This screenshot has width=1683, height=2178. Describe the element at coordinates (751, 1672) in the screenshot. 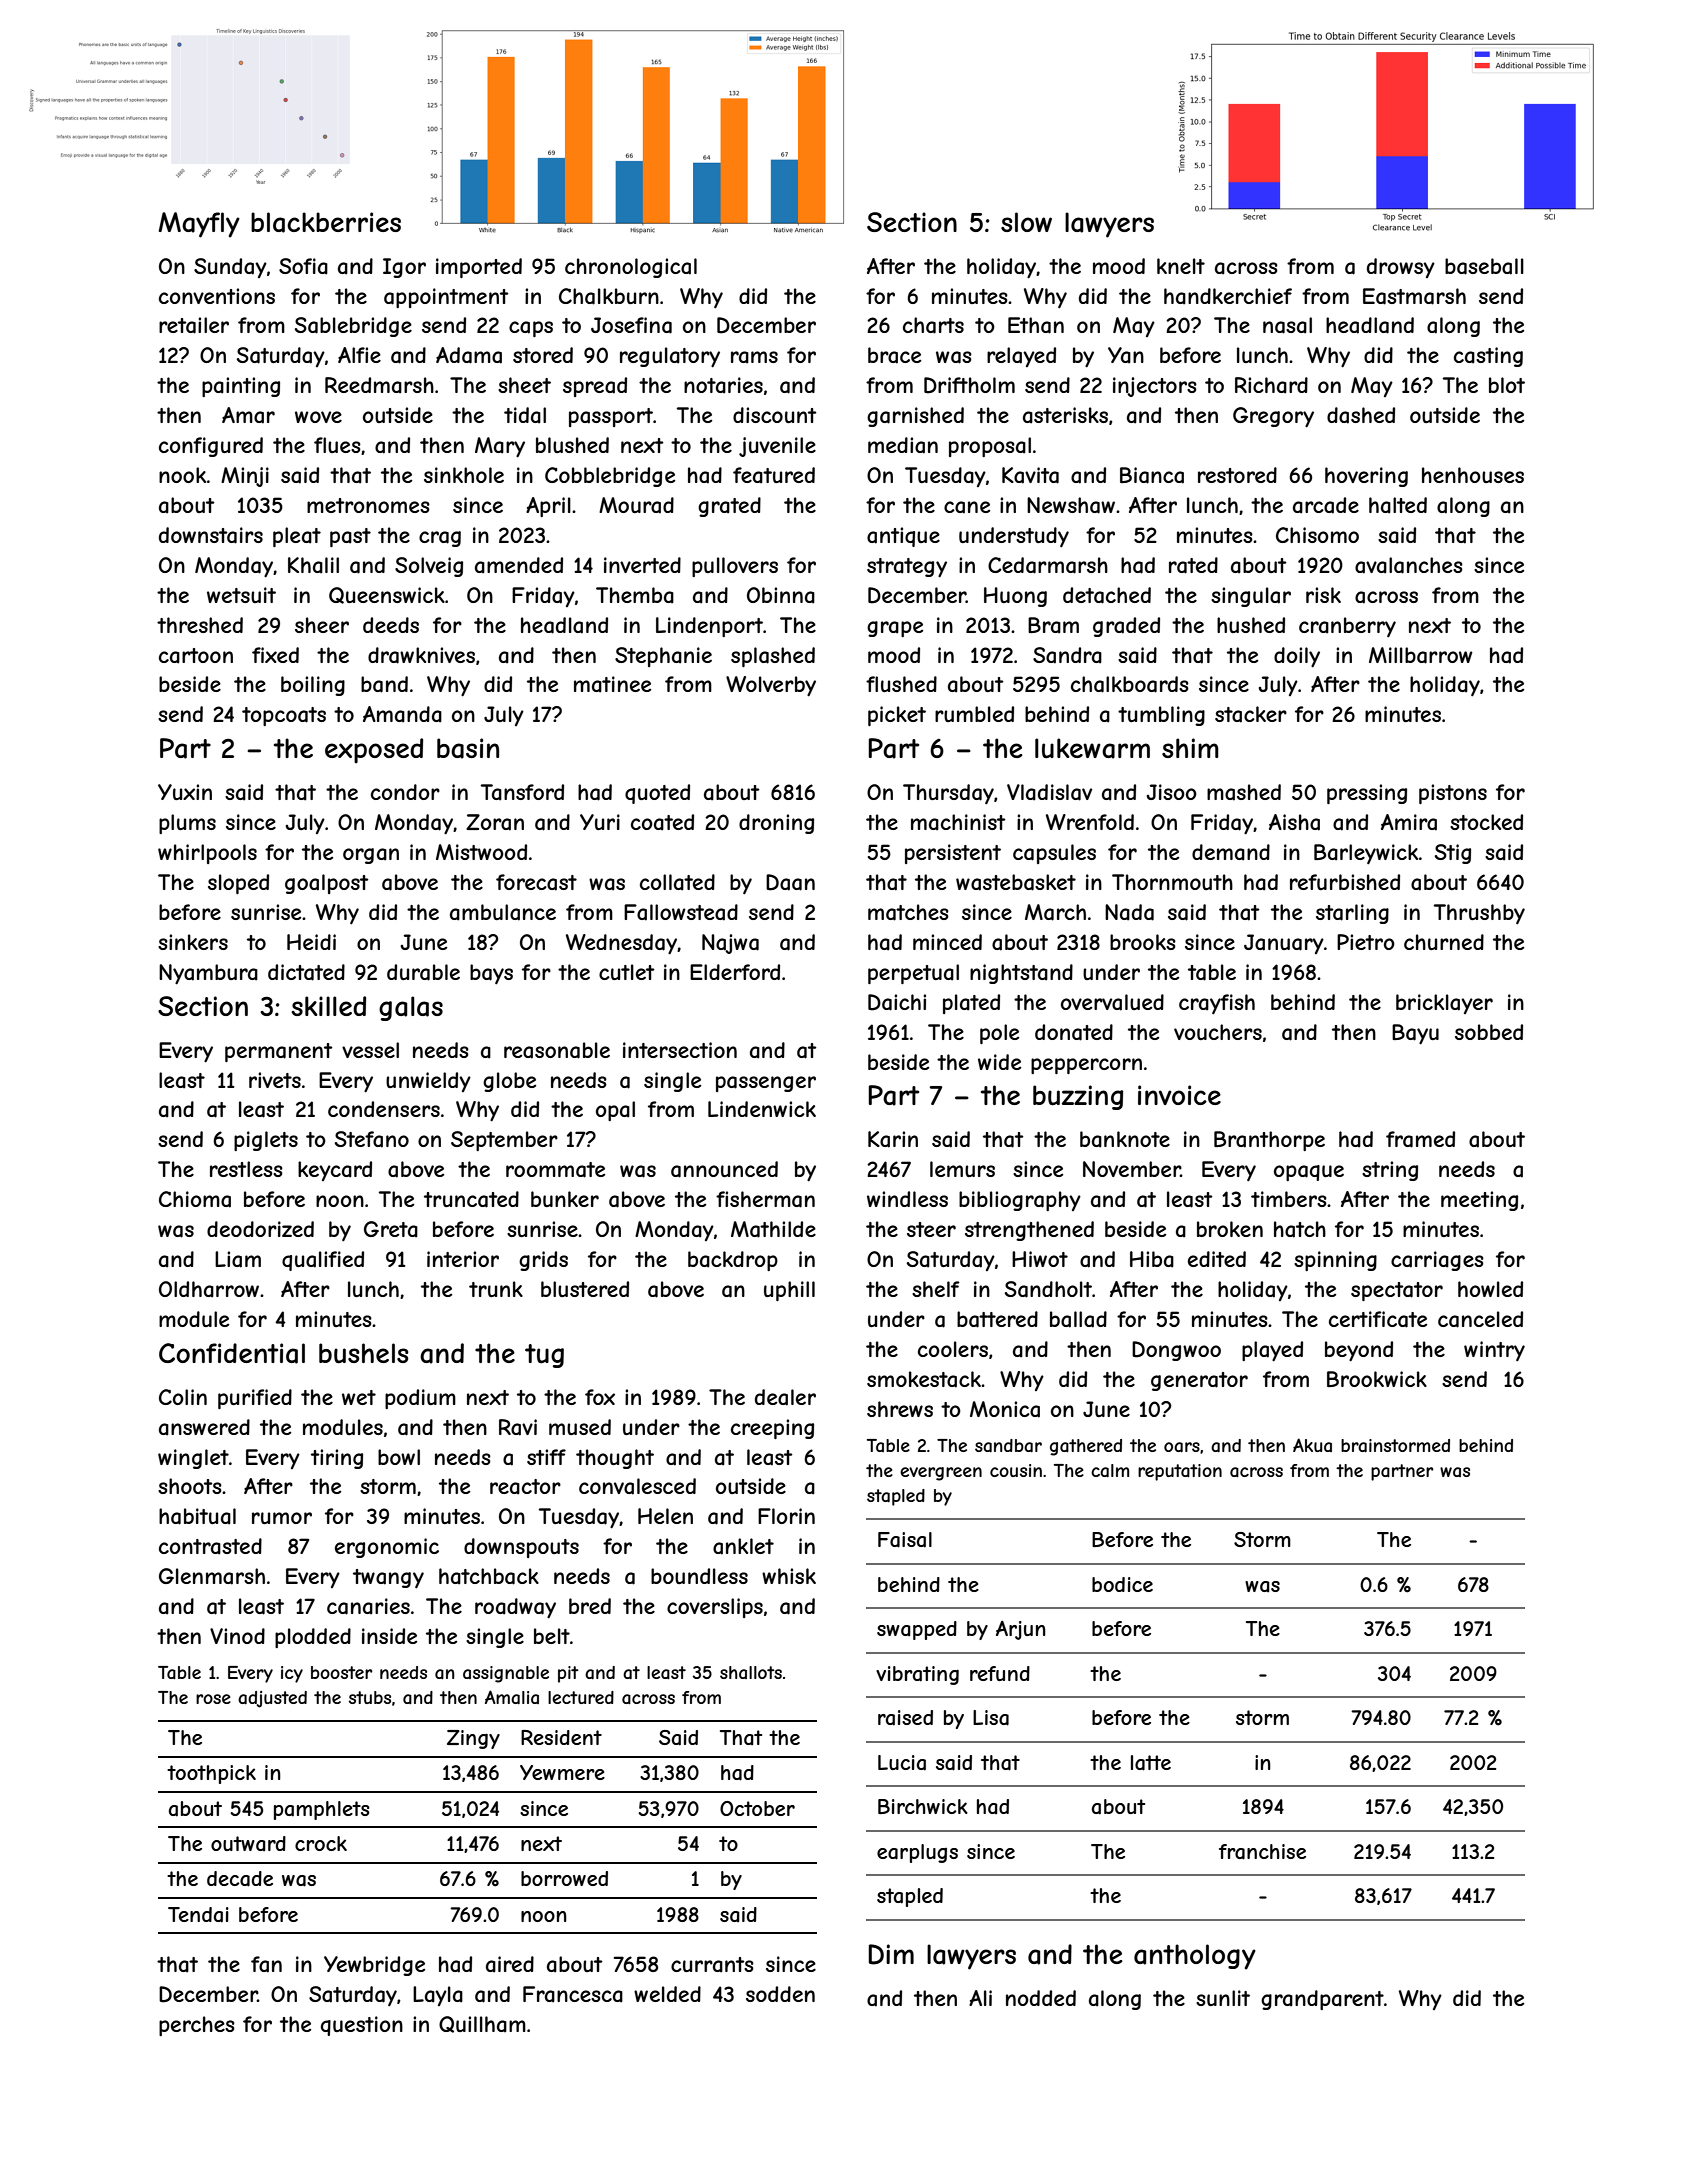

I see `shallots` at that location.
